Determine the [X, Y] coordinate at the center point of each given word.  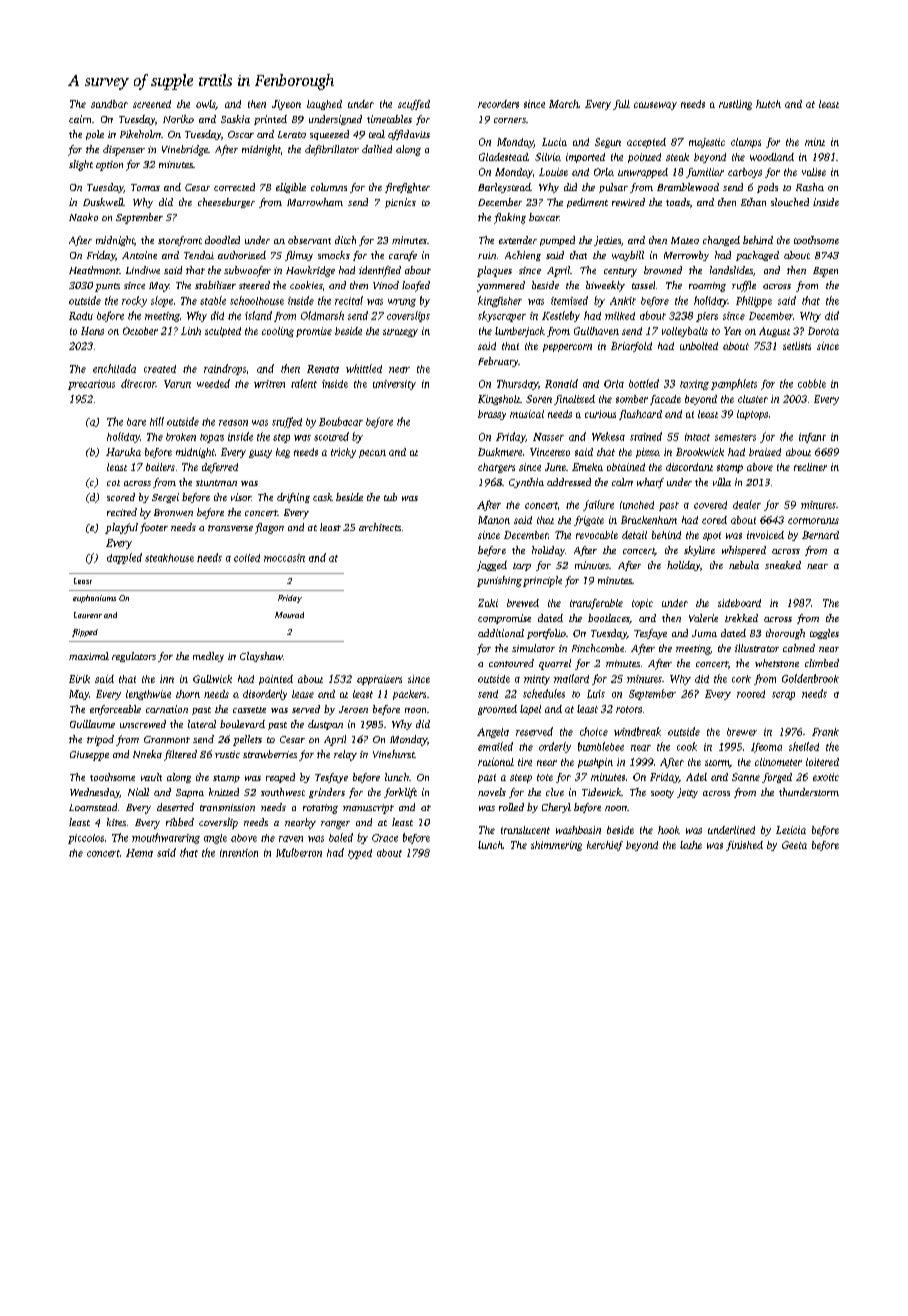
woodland [772, 157]
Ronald [561, 383]
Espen [825, 272]
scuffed [414, 105]
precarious [91, 385]
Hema [139, 853]
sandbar [109, 104]
